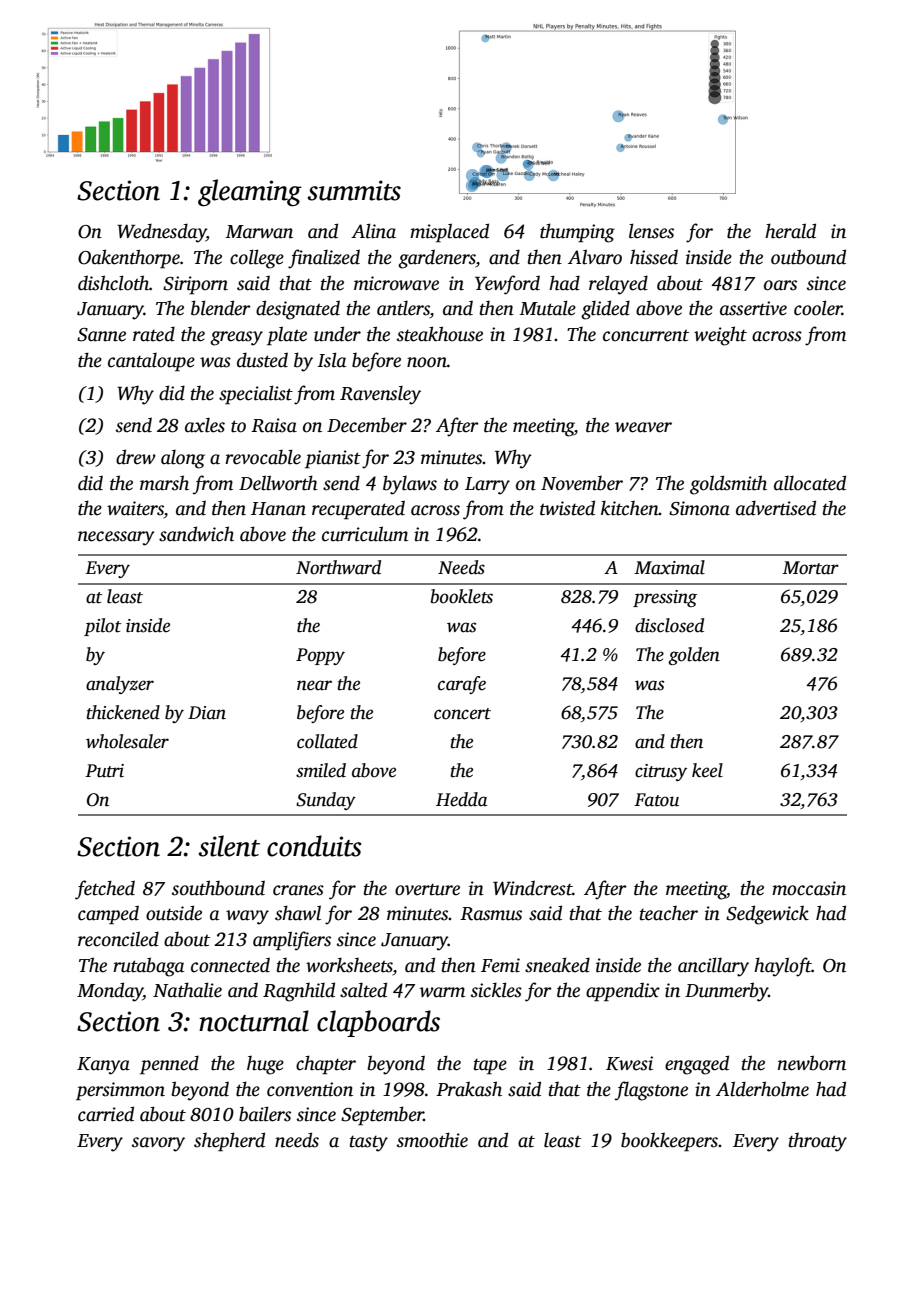  What do you see at coordinates (694, 656) in the image?
I see `golden` at bounding box center [694, 656].
